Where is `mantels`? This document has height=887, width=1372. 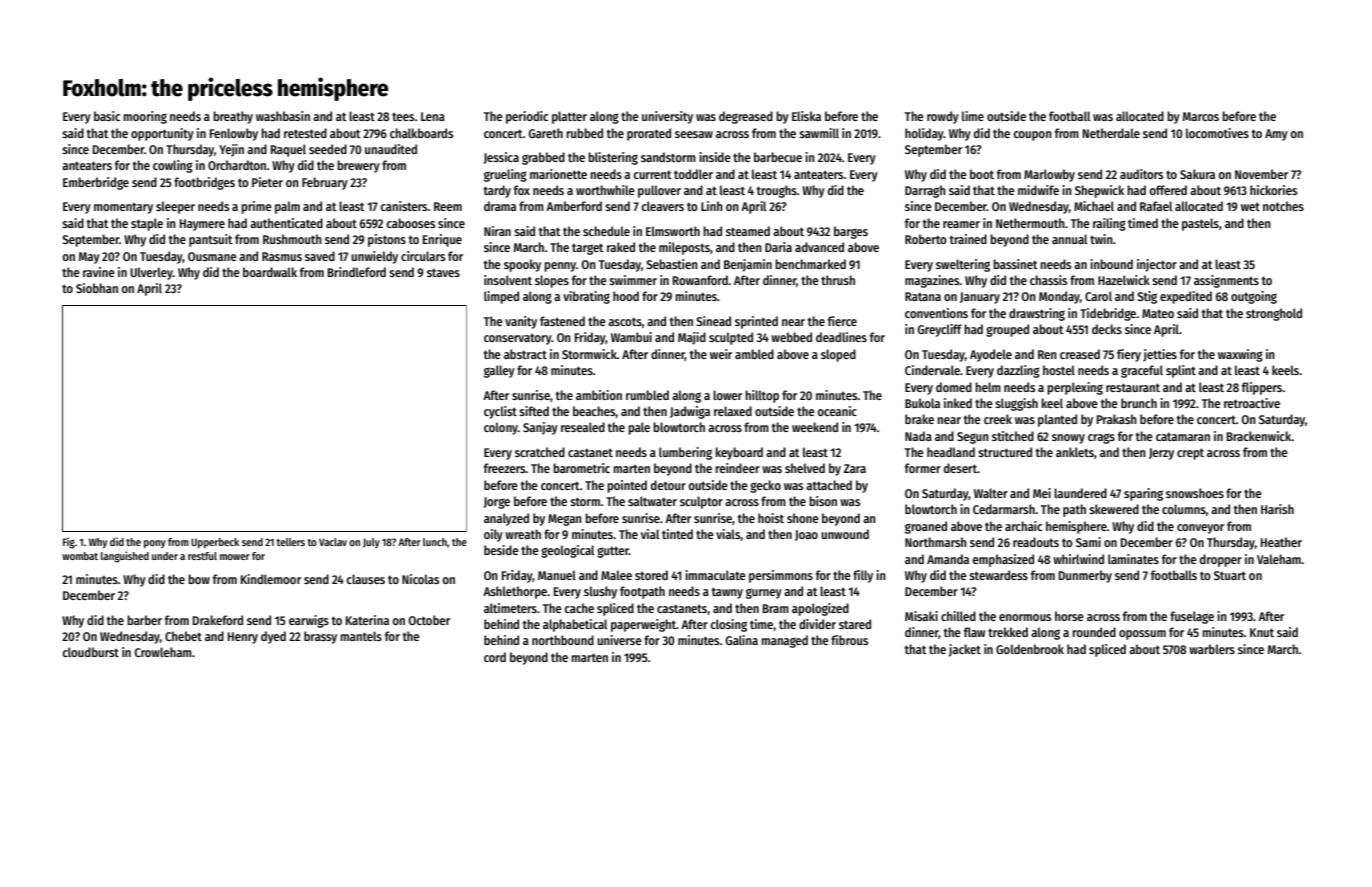 mantels is located at coordinates (361, 636).
